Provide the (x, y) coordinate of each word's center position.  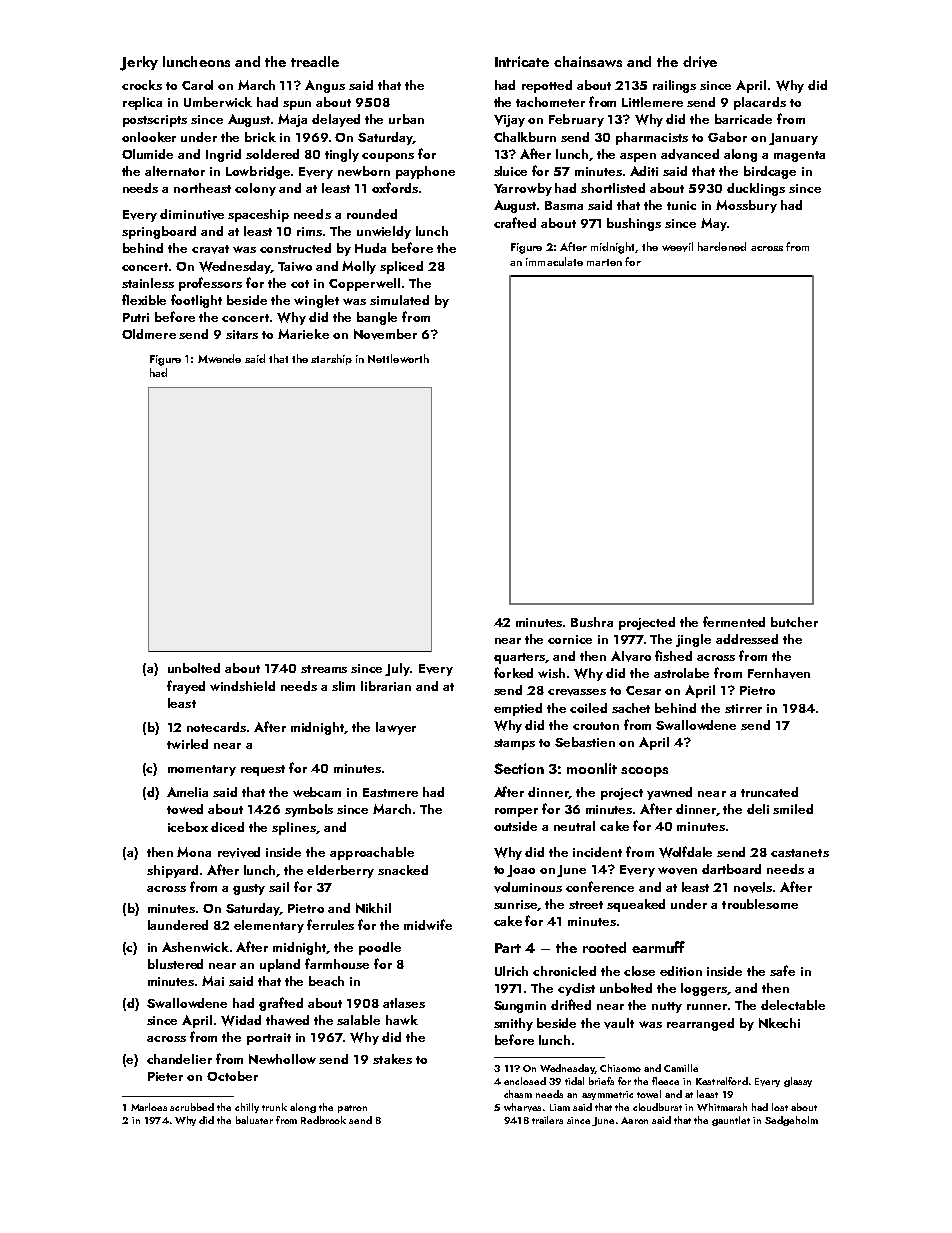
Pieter (165, 1076)
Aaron (634, 1120)
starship (331, 359)
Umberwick (218, 102)
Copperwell (364, 284)
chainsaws (588, 61)
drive (700, 62)
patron (352, 1109)
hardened (722, 246)
